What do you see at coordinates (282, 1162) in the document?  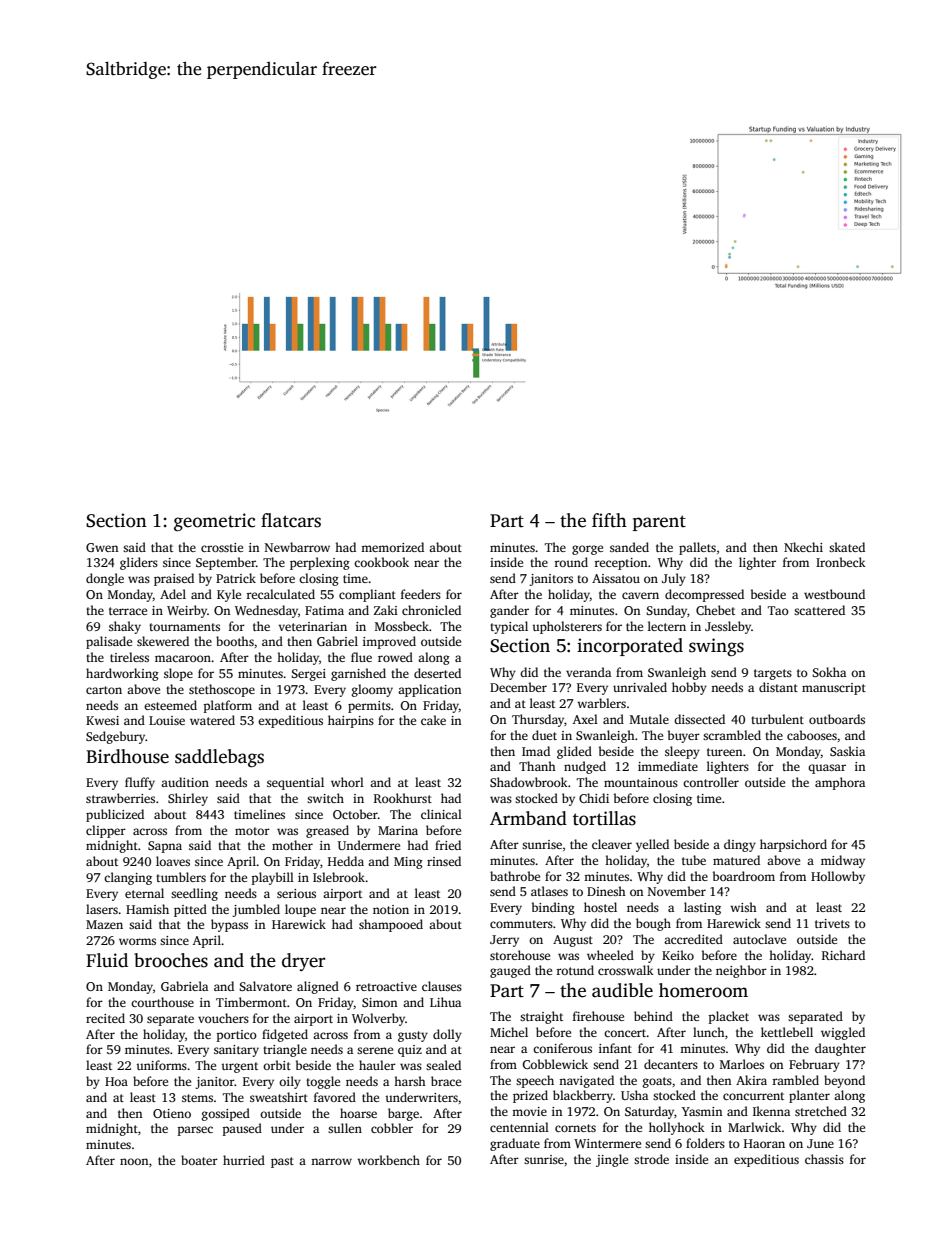 I see `past` at bounding box center [282, 1162].
